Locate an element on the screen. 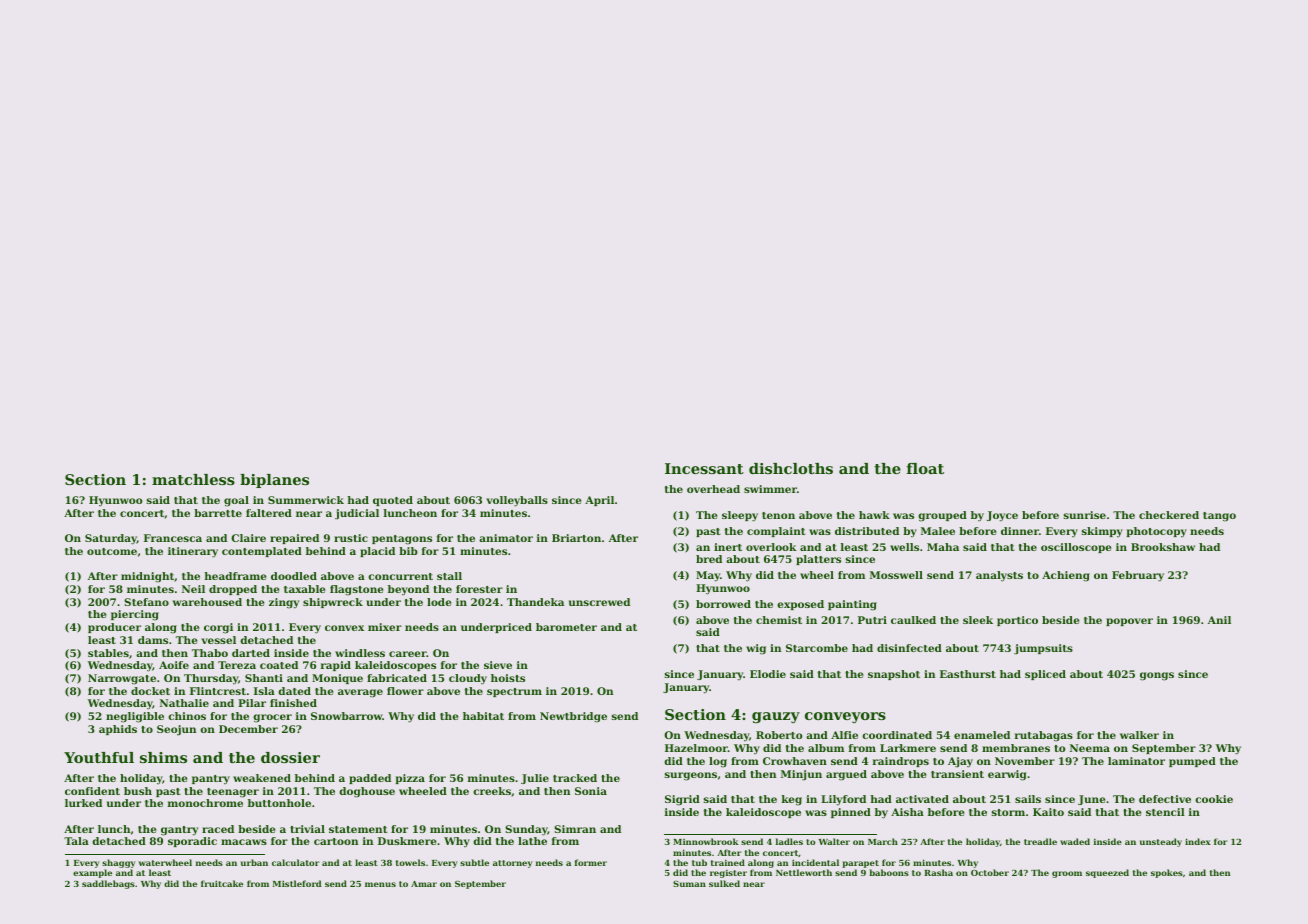  Incessant is located at coordinates (704, 468).
